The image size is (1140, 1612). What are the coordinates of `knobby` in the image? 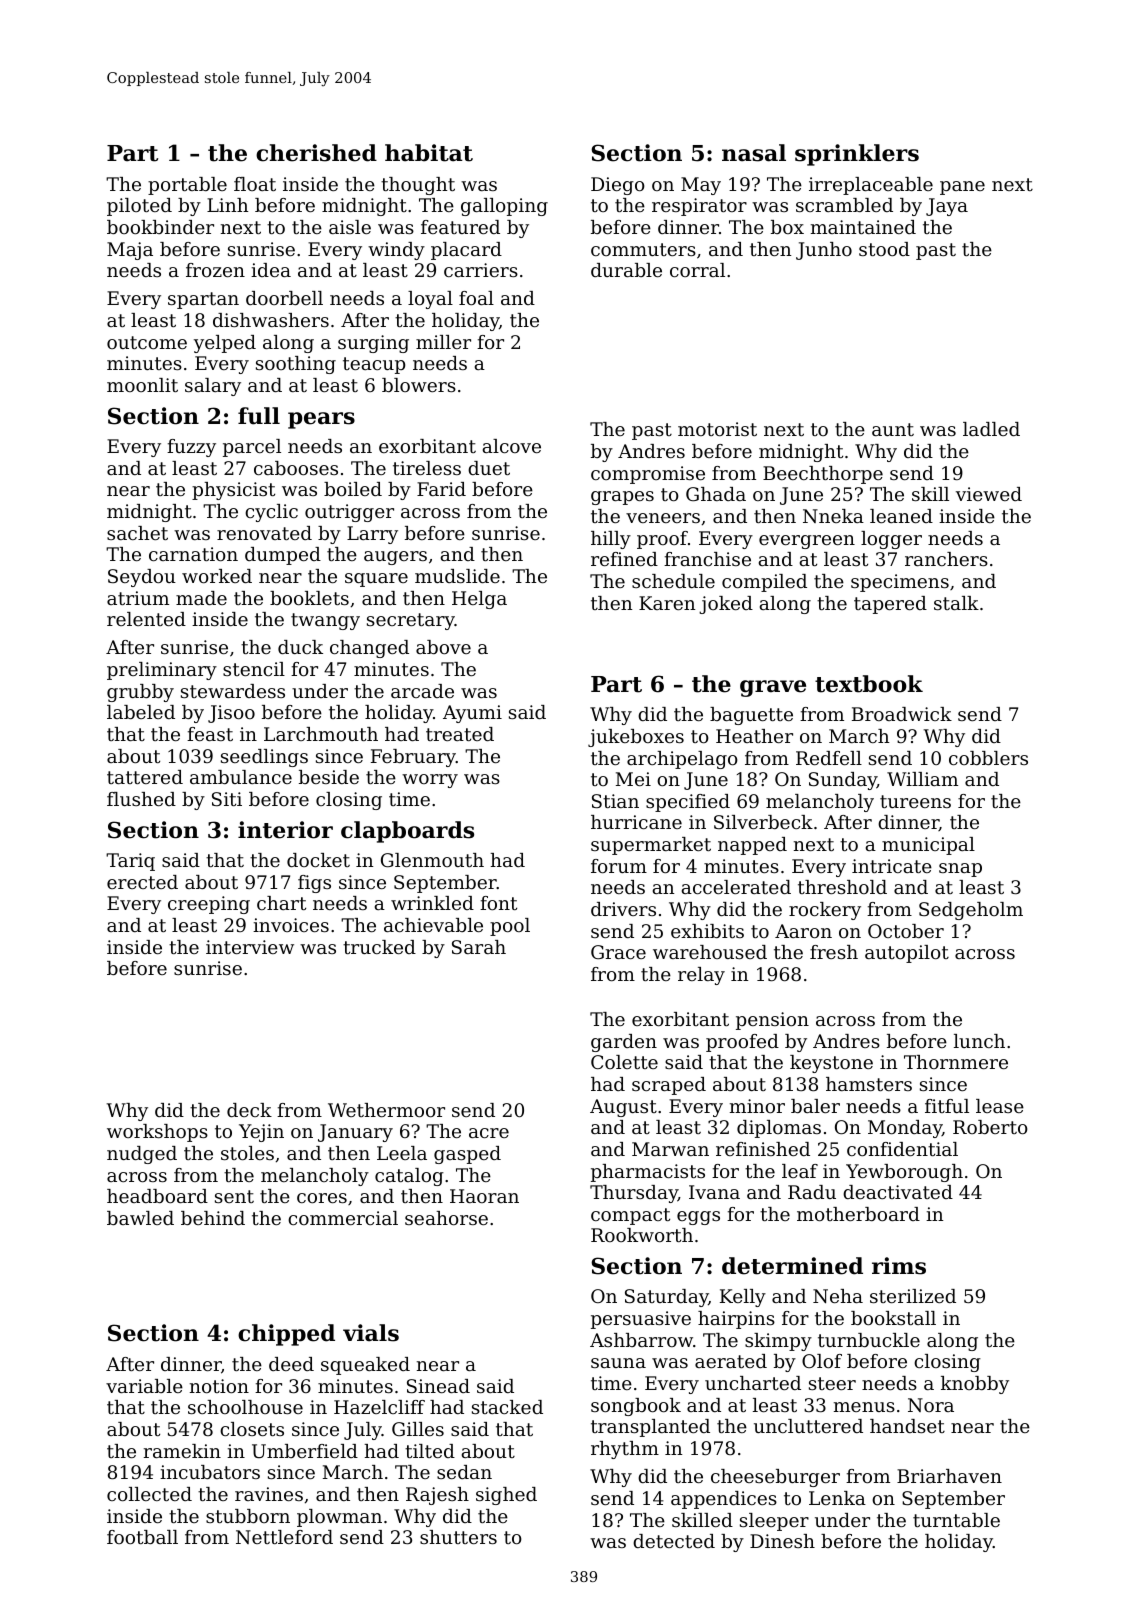 It's located at (975, 1385).
